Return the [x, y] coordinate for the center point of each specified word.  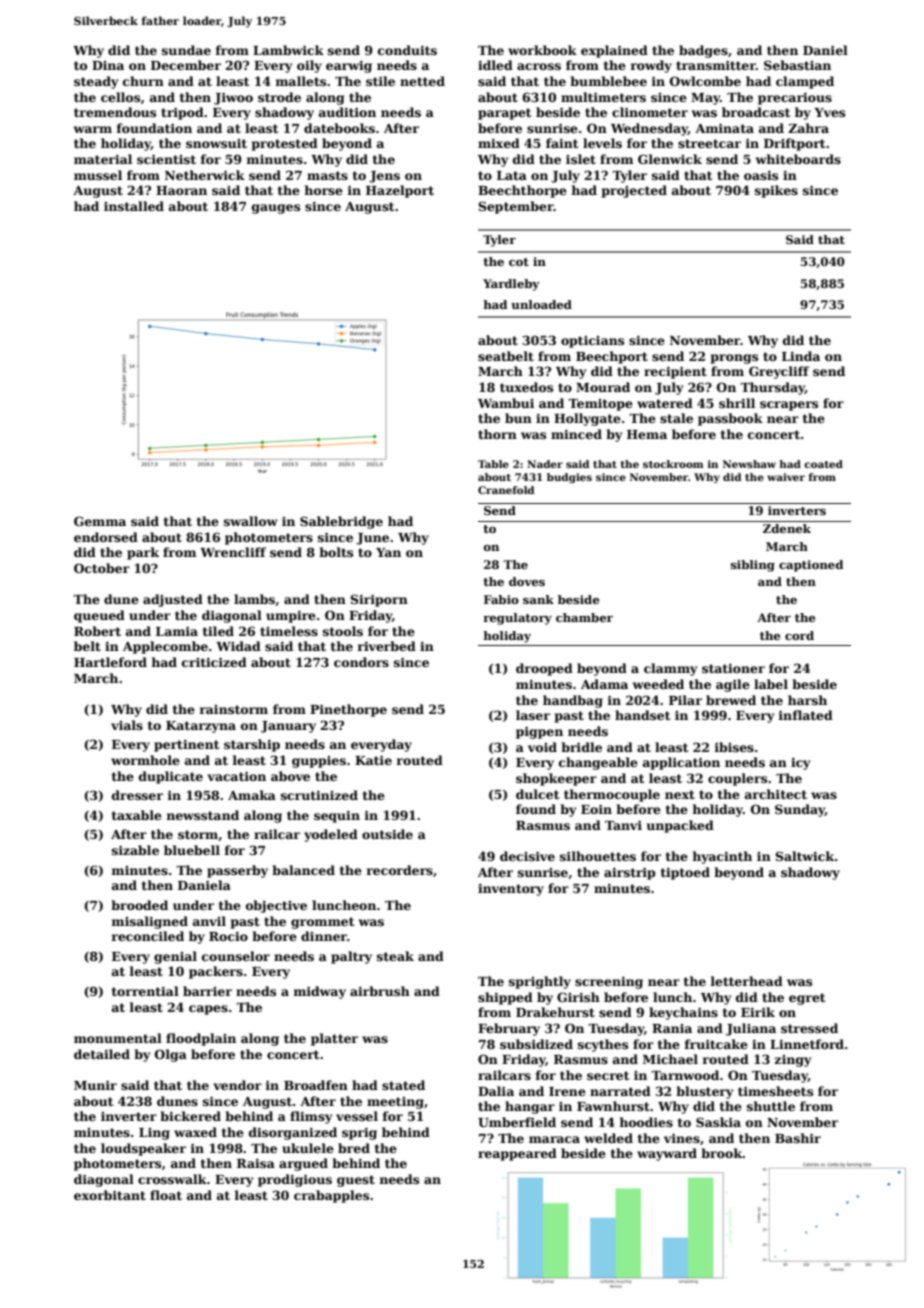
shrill [737, 403]
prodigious [295, 1180]
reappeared [517, 1154]
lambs [254, 599]
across [539, 66]
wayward [667, 1154]
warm [93, 129]
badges [703, 51]
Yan [388, 552]
